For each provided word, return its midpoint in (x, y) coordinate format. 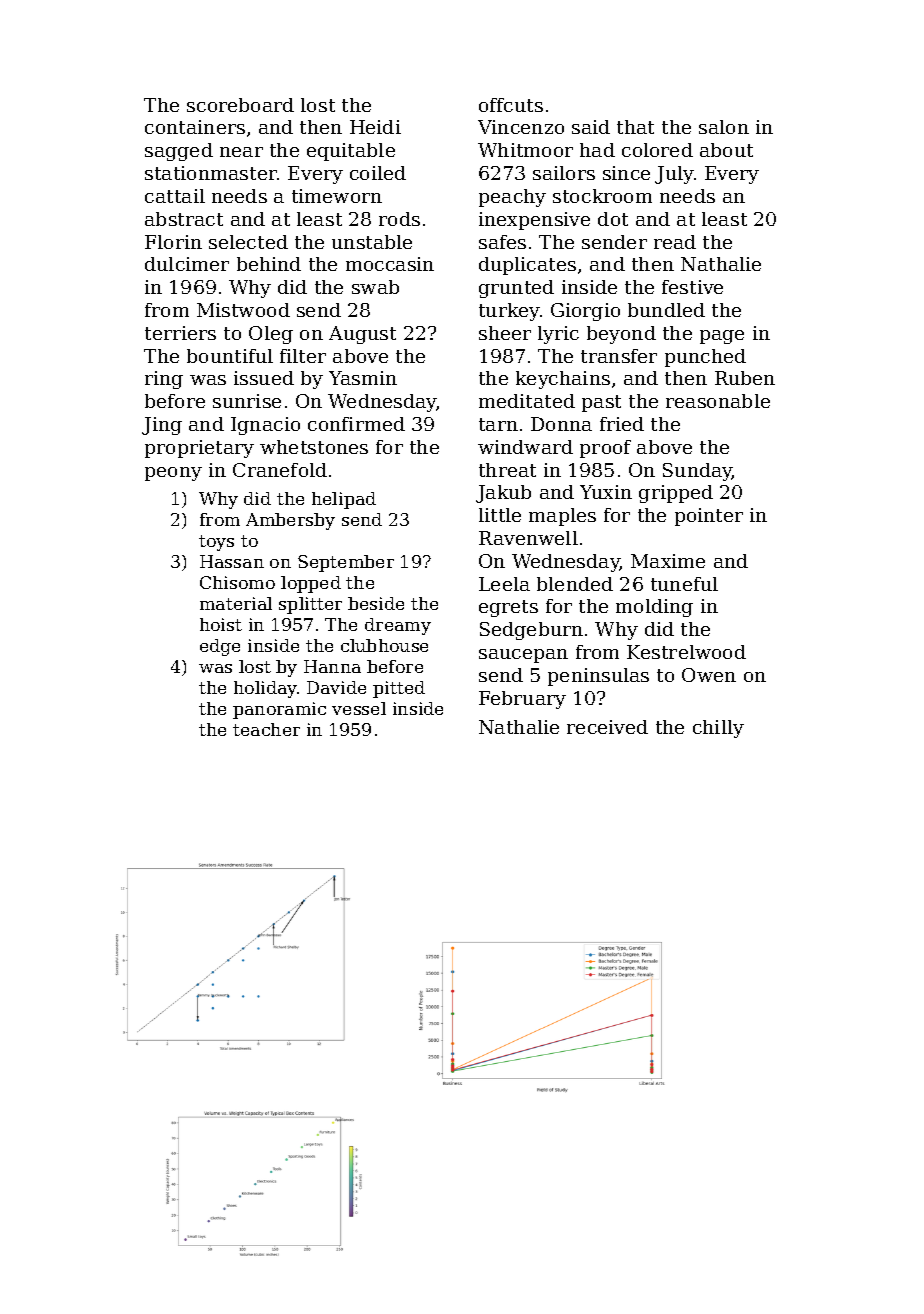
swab (375, 287)
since (626, 173)
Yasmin (363, 378)
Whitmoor (525, 150)
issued (264, 378)
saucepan (523, 656)
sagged (179, 152)
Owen (709, 675)
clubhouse (384, 645)
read (675, 242)
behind (269, 264)
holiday (265, 689)
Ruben (745, 378)
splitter (310, 605)
